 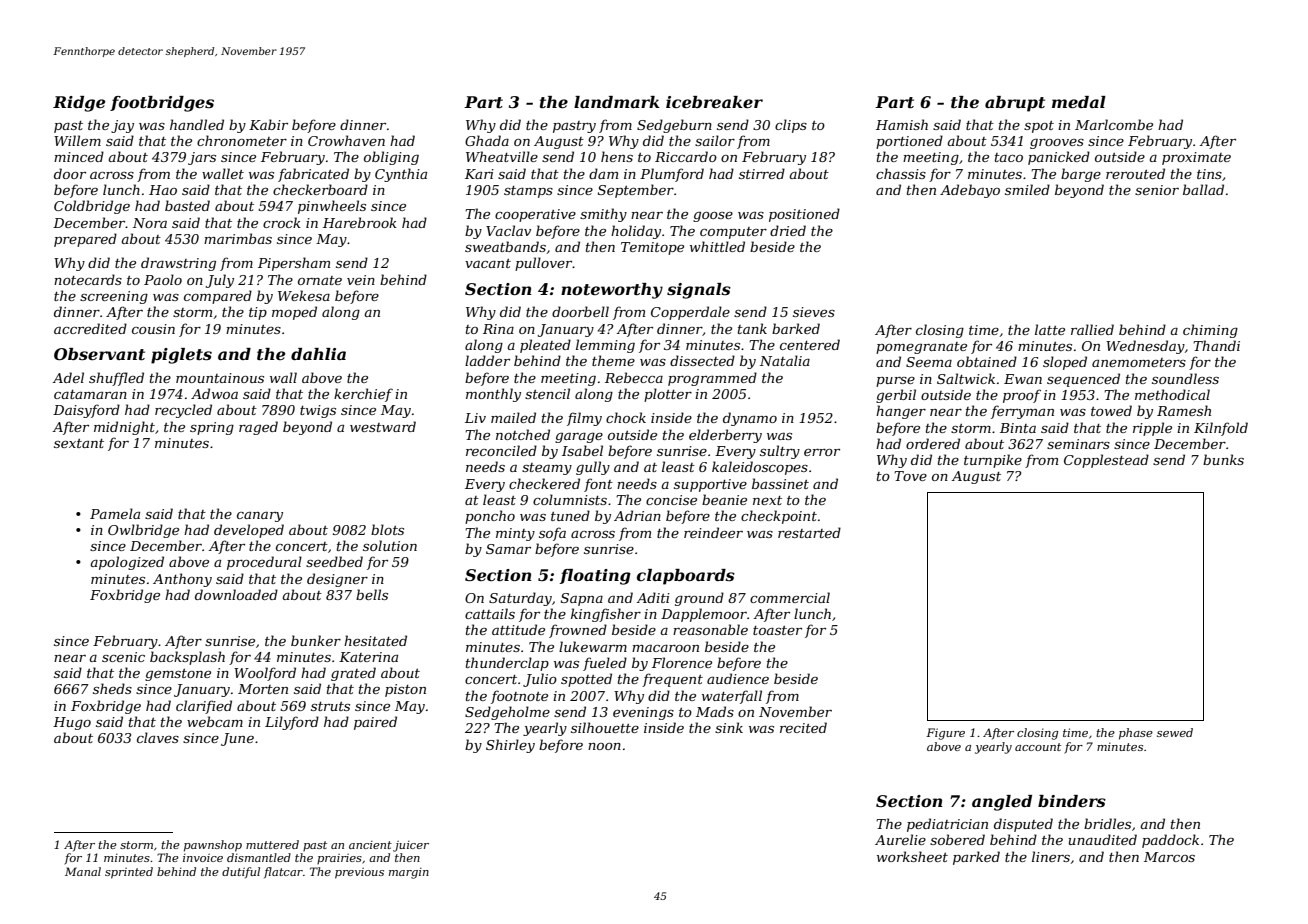 I want to click on ballad, so click(x=1203, y=189).
